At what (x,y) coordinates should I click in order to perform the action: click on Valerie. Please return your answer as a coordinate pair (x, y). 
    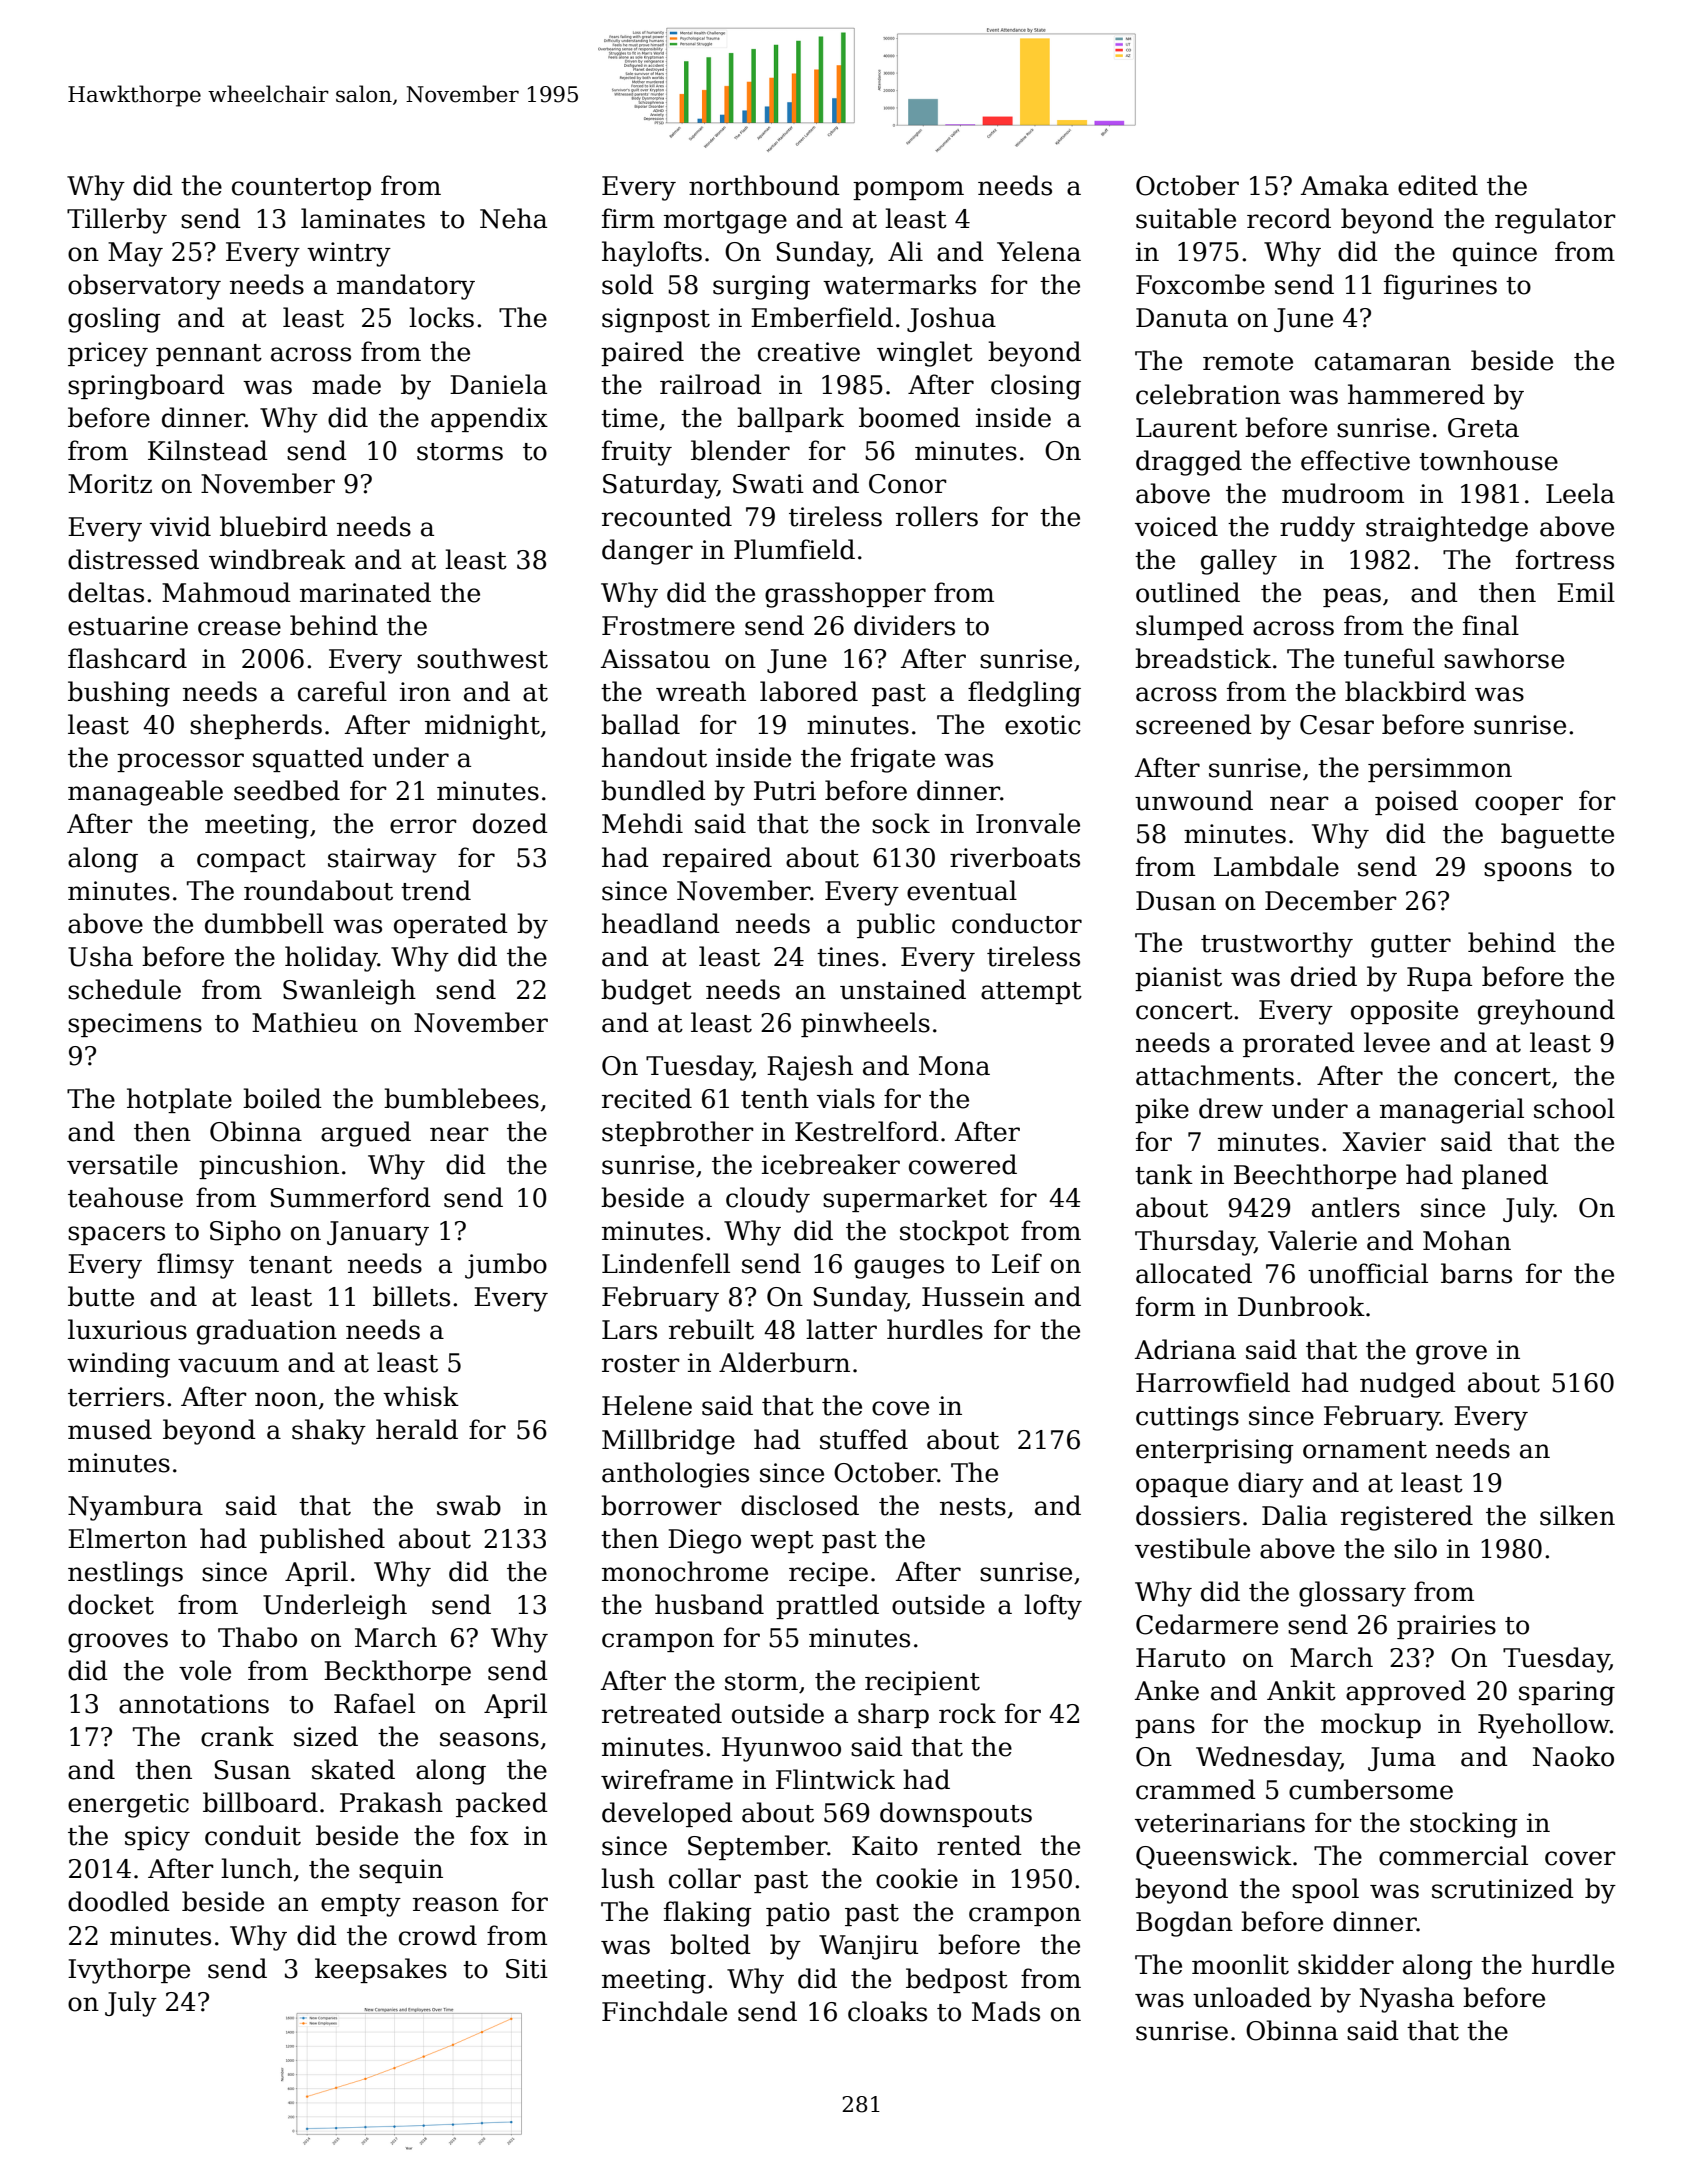
    Looking at the image, I should click on (1312, 1240).
